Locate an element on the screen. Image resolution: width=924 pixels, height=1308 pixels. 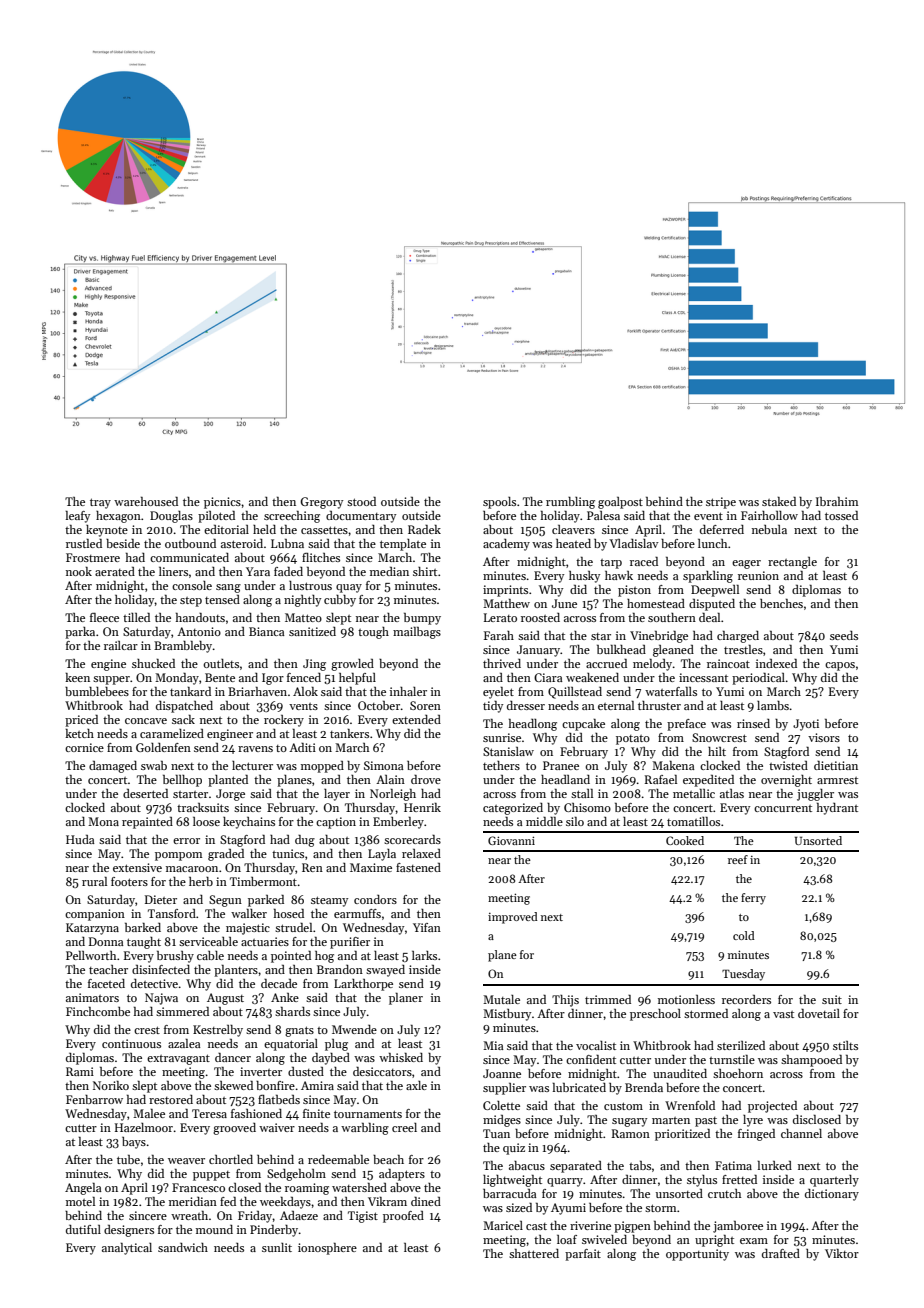
hydrant is located at coordinates (837, 809).
